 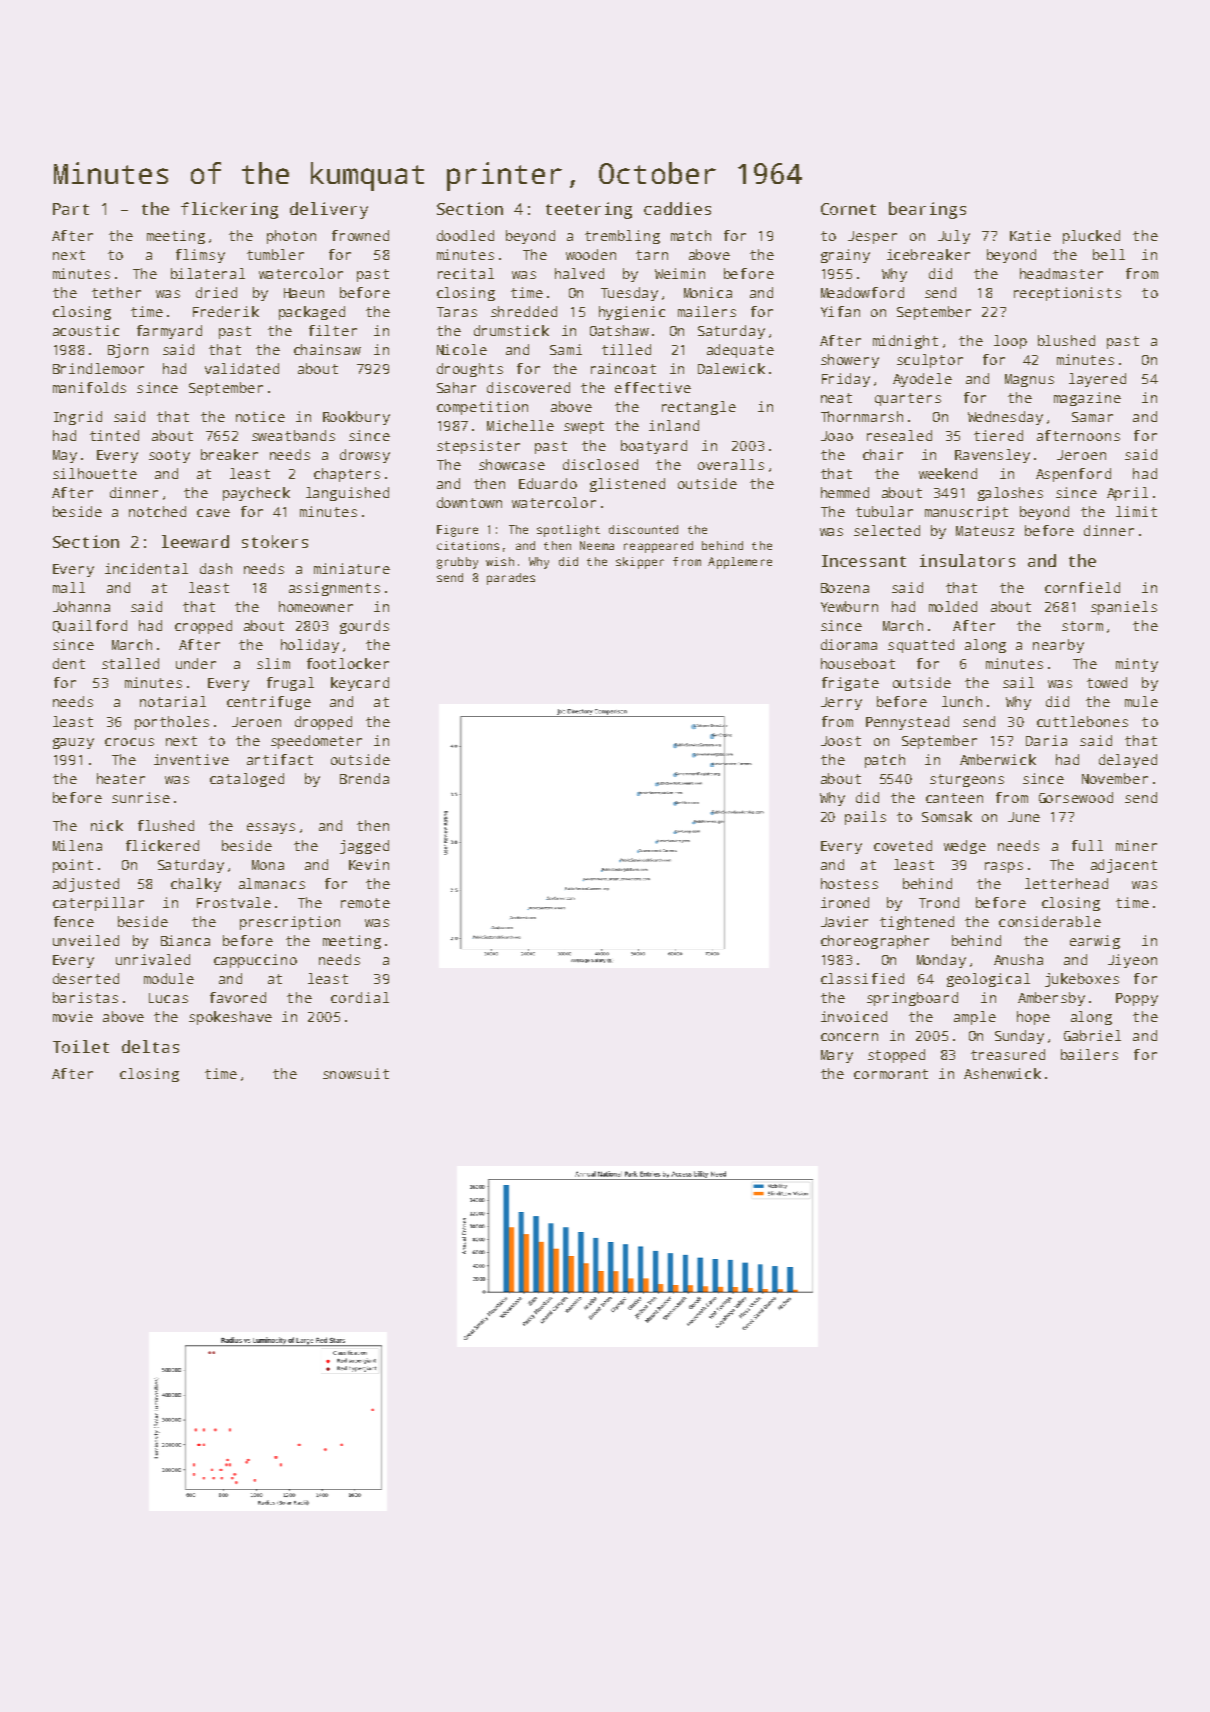 I want to click on Brenda, so click(x=364, y=778).
